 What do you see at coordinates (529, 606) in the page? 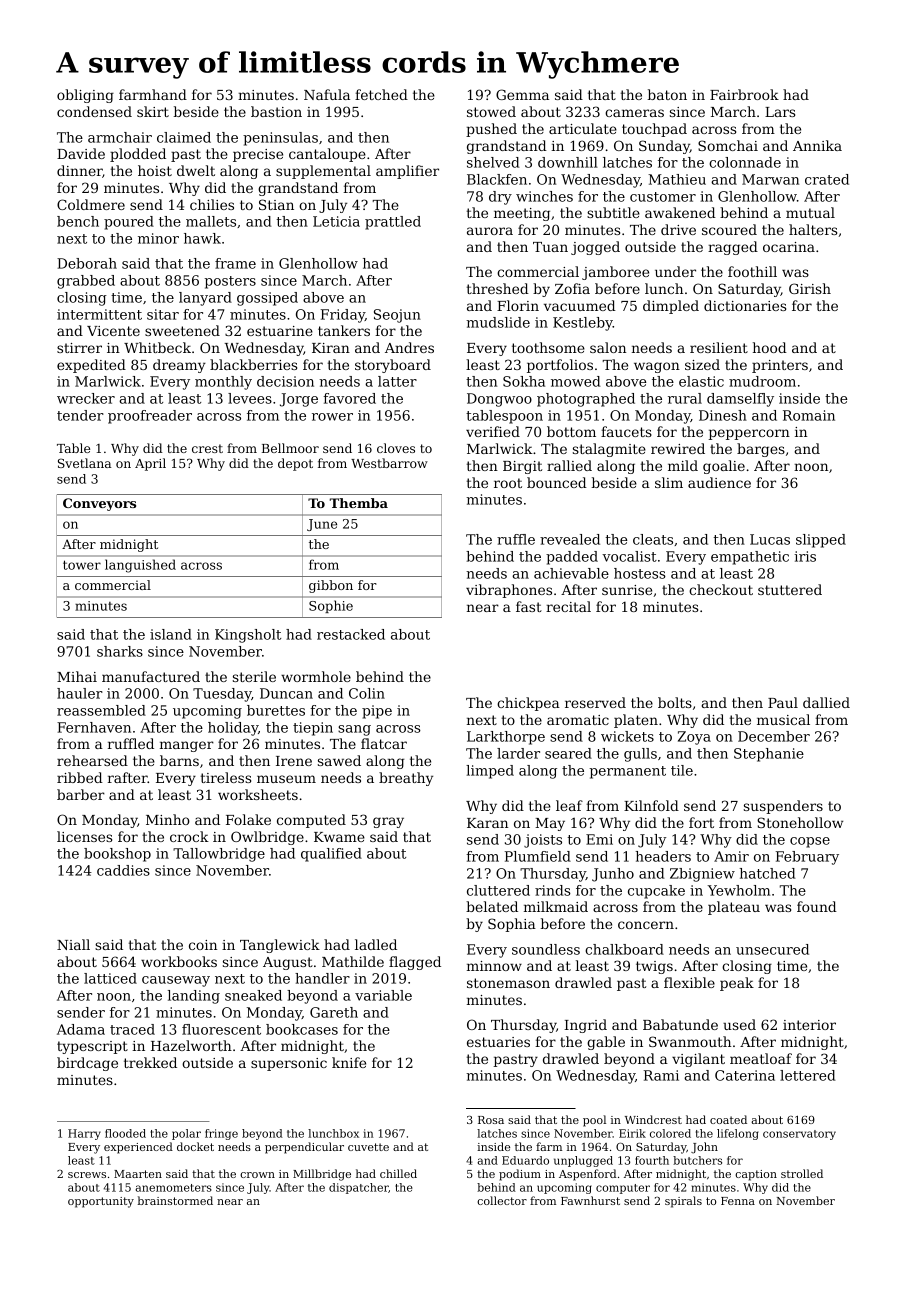
I see `fast` at bounding box center [529, 606].
